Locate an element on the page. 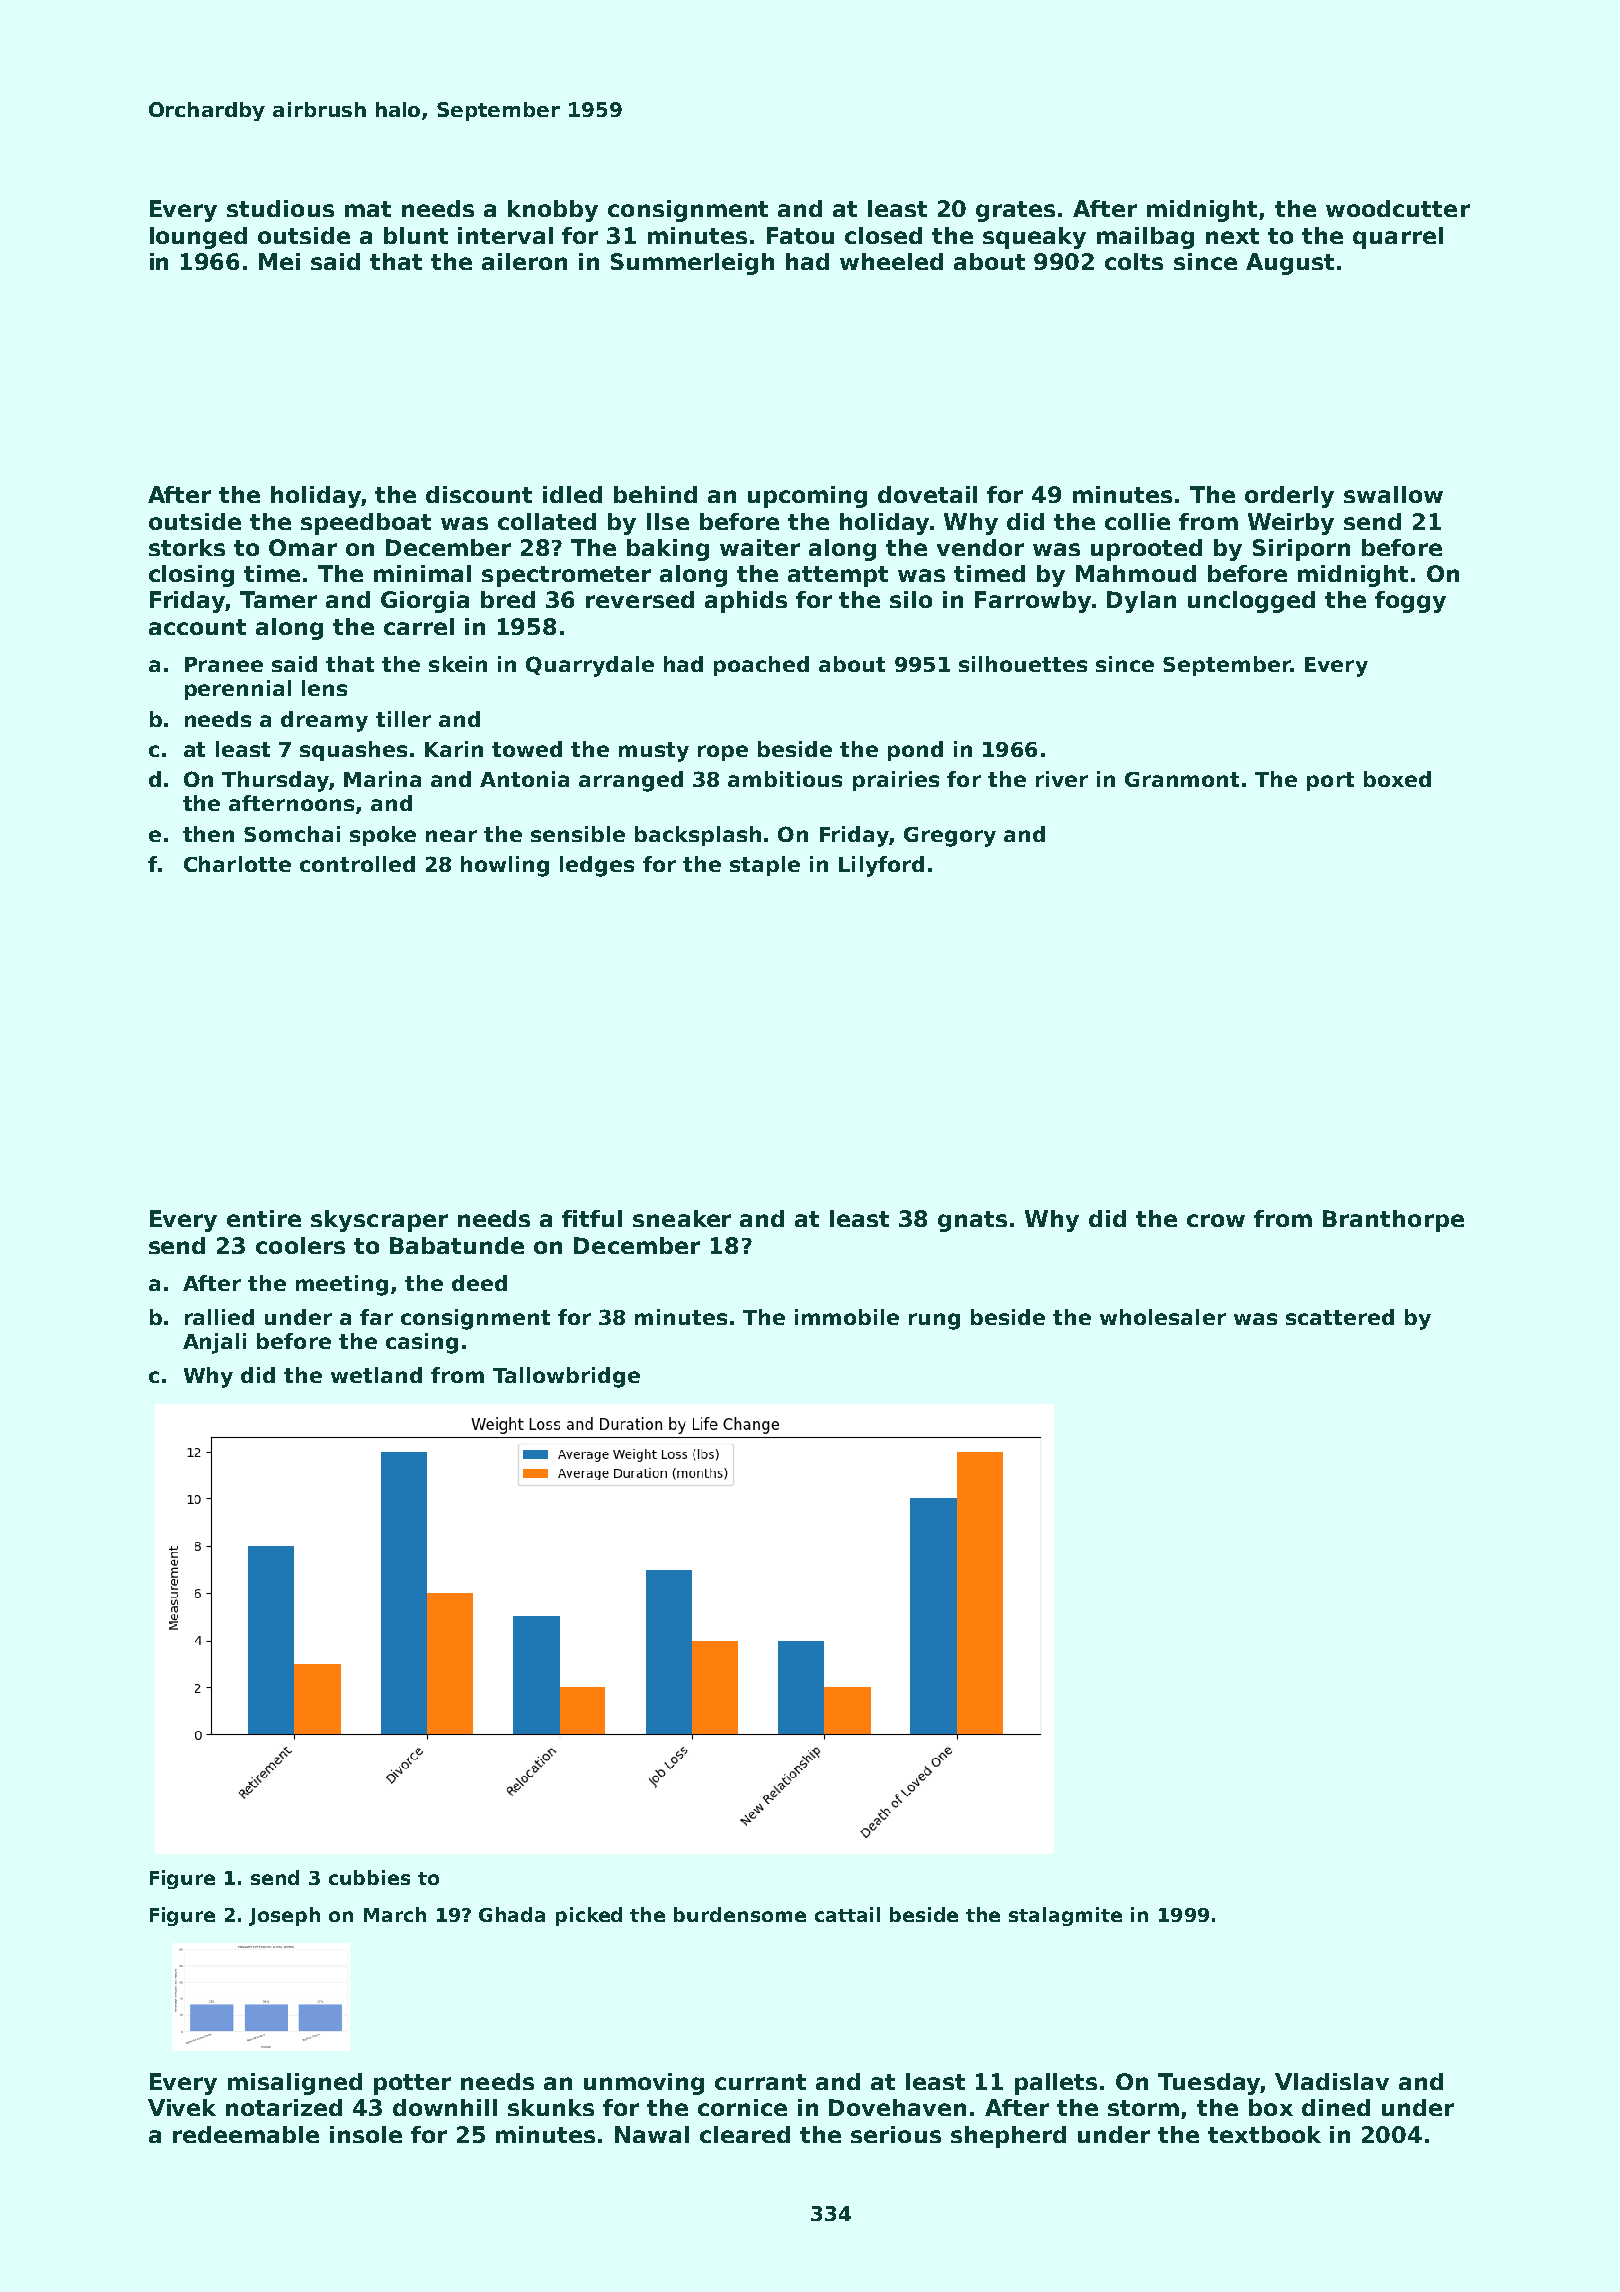 This document has height=2292, width=1620. shepherd is located at coordinates (1008, 2137).
